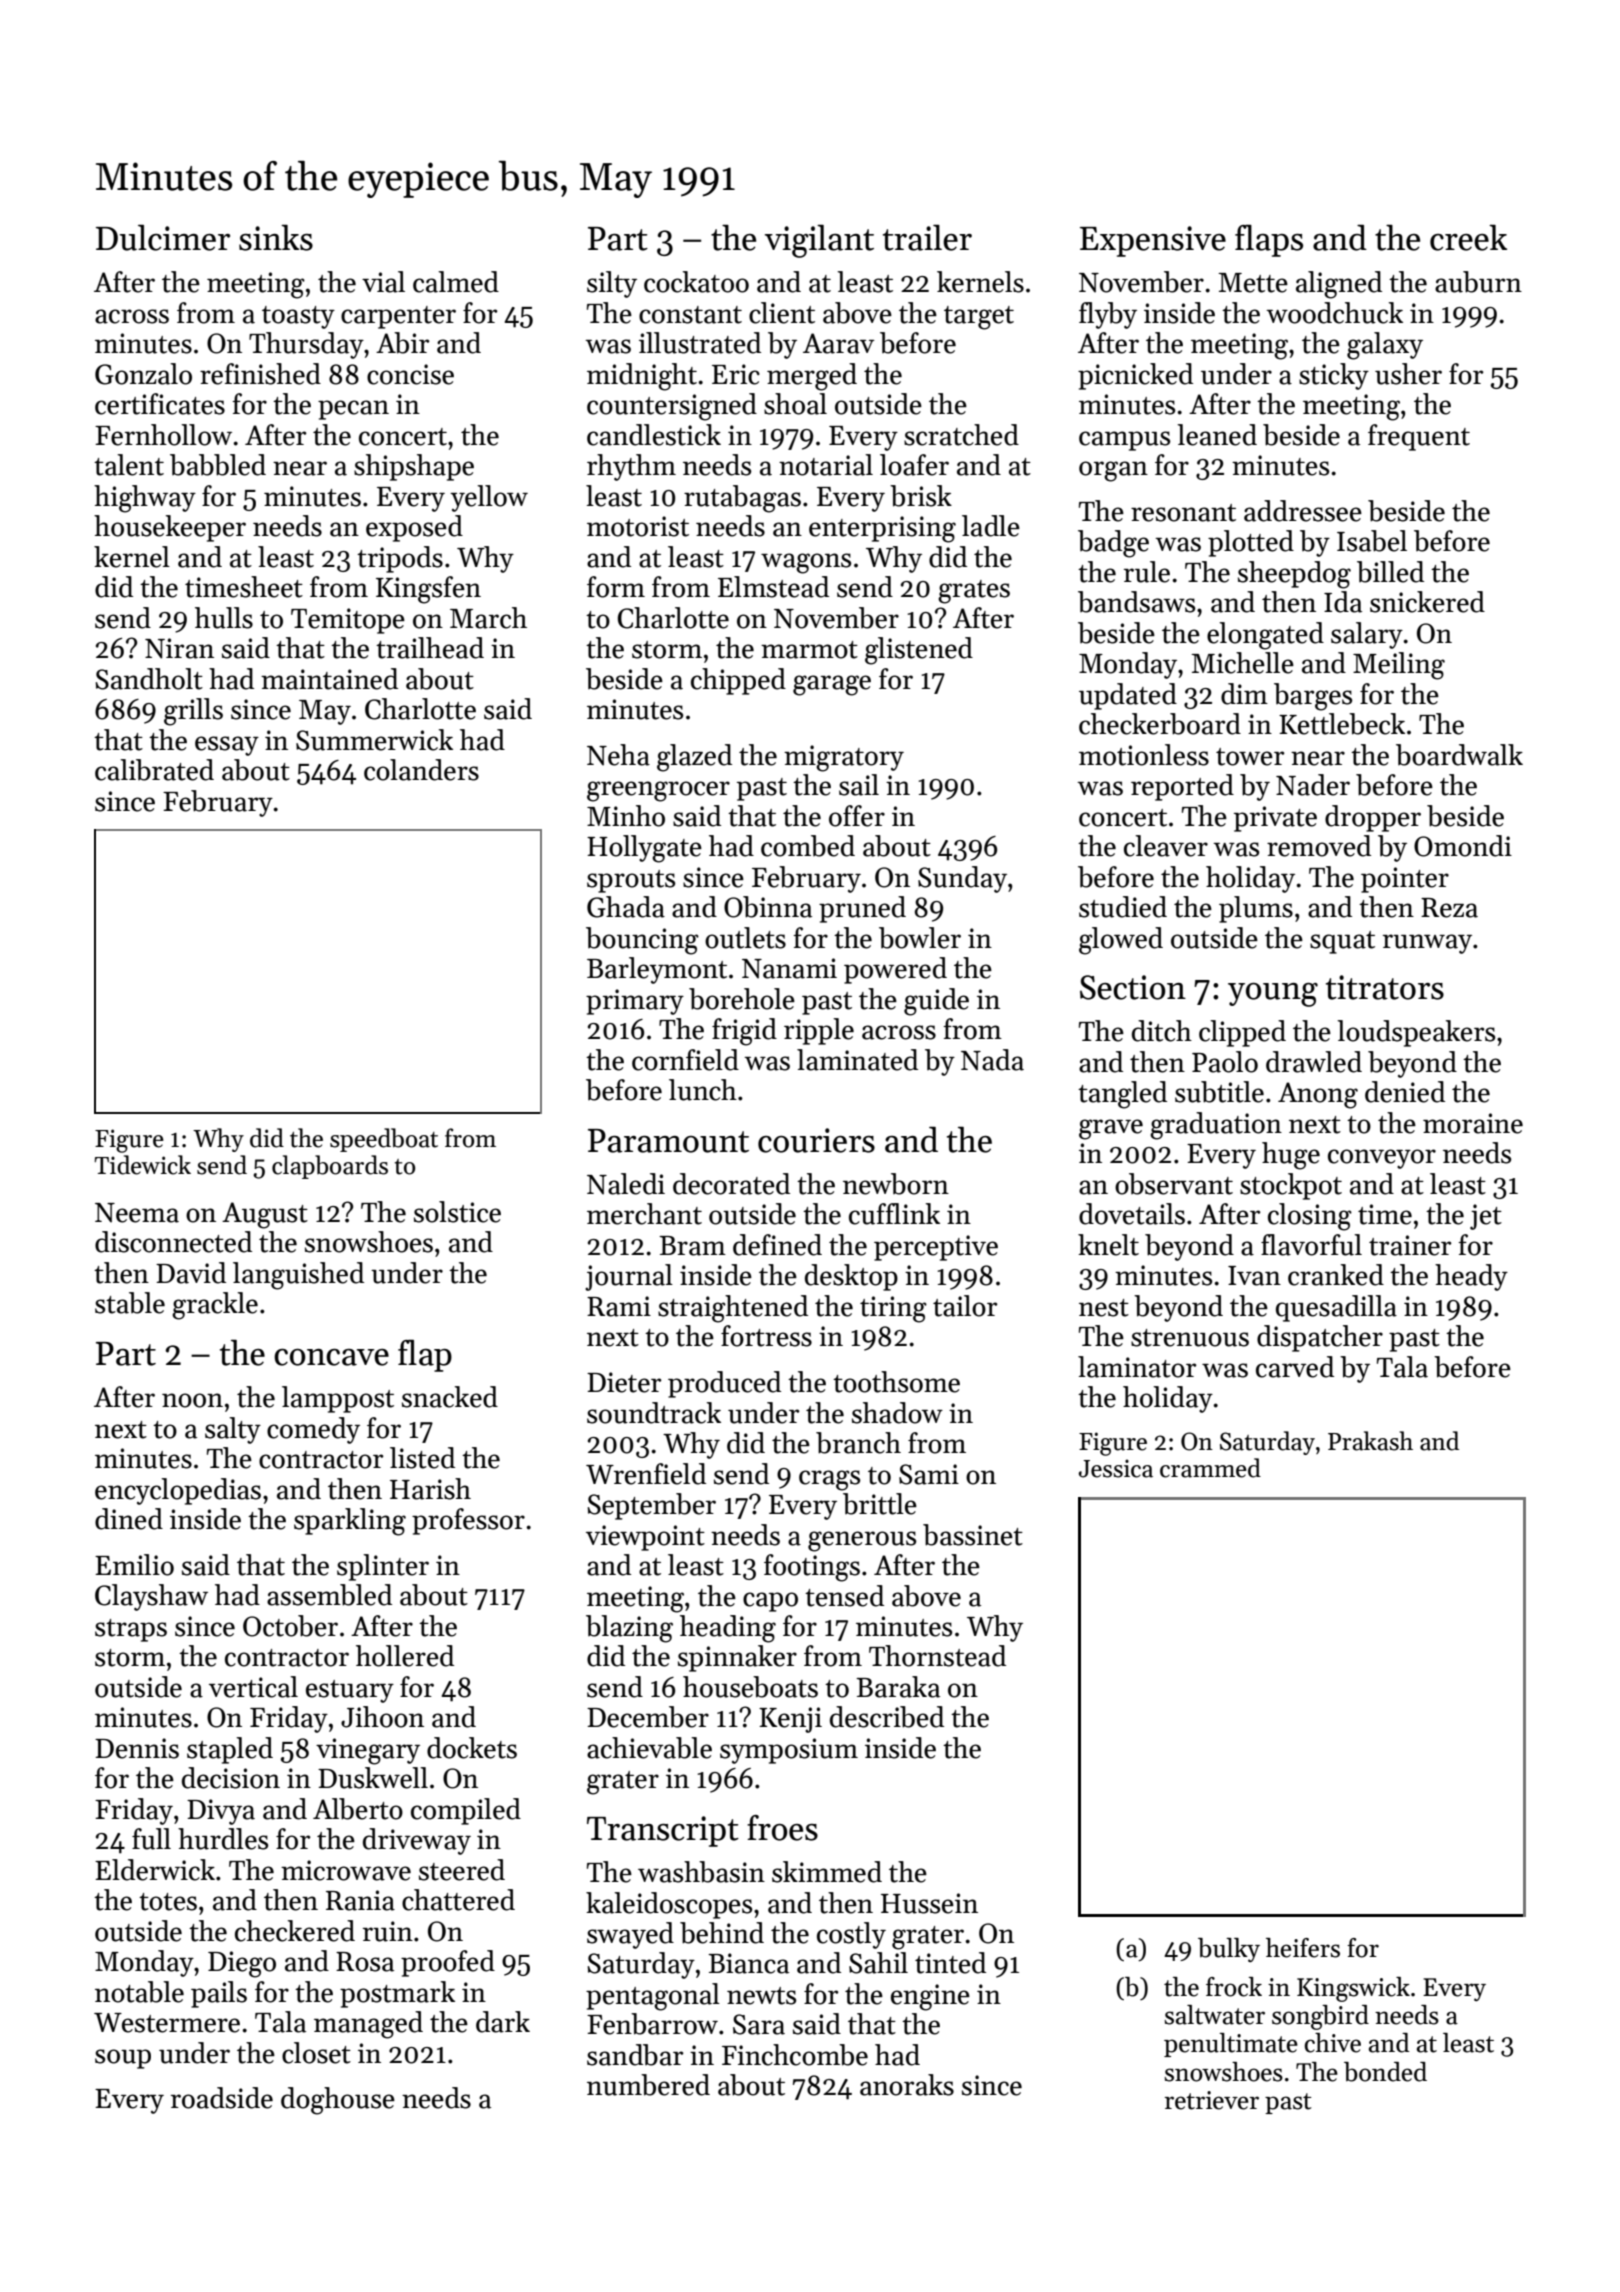  I want to click on vigilant, so click(819, 241).
